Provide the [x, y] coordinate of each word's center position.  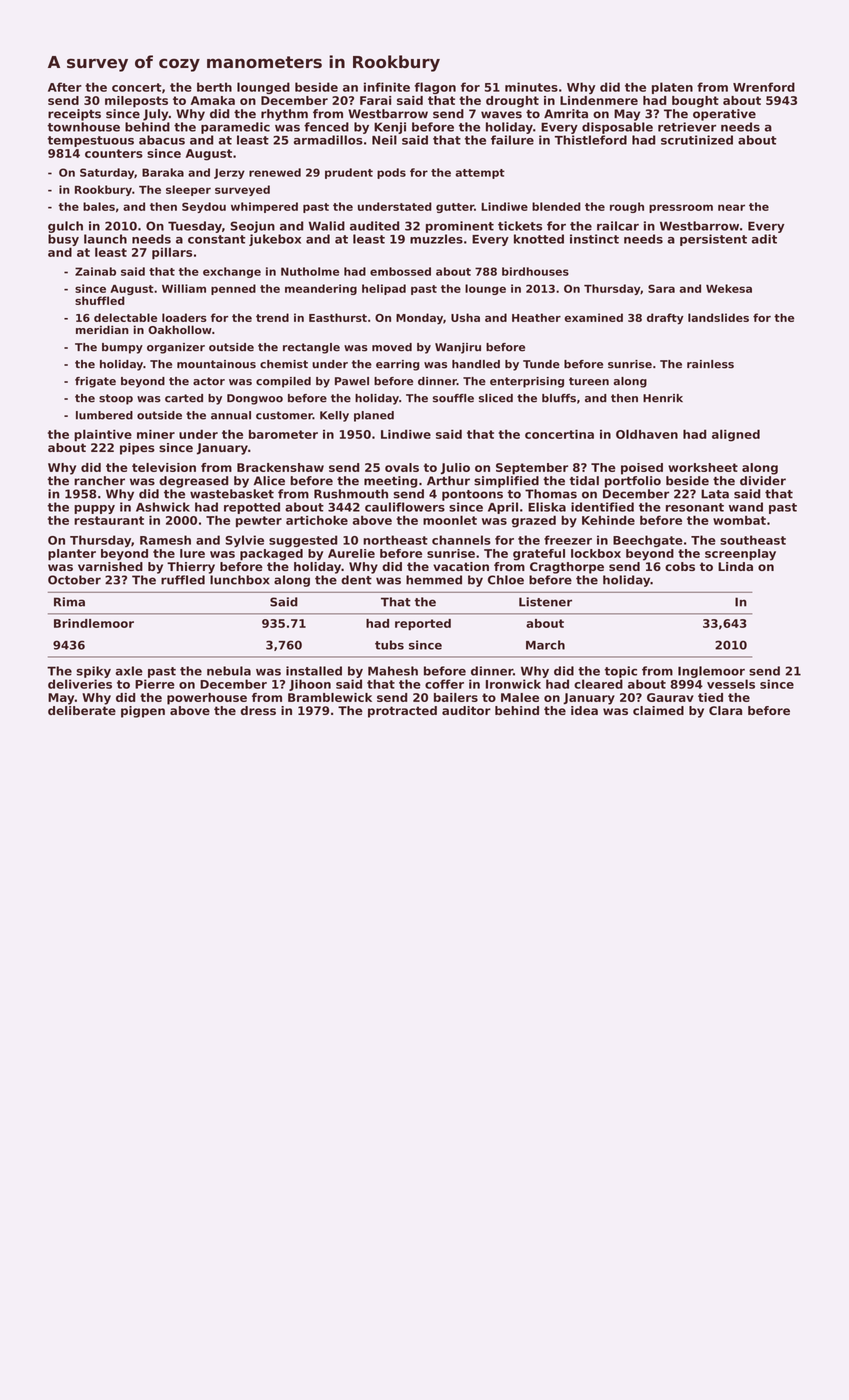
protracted [402, 712]
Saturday [107, 173]
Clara [725, 710]
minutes [531, 87]
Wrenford [764, 87]
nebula [229, 671]
